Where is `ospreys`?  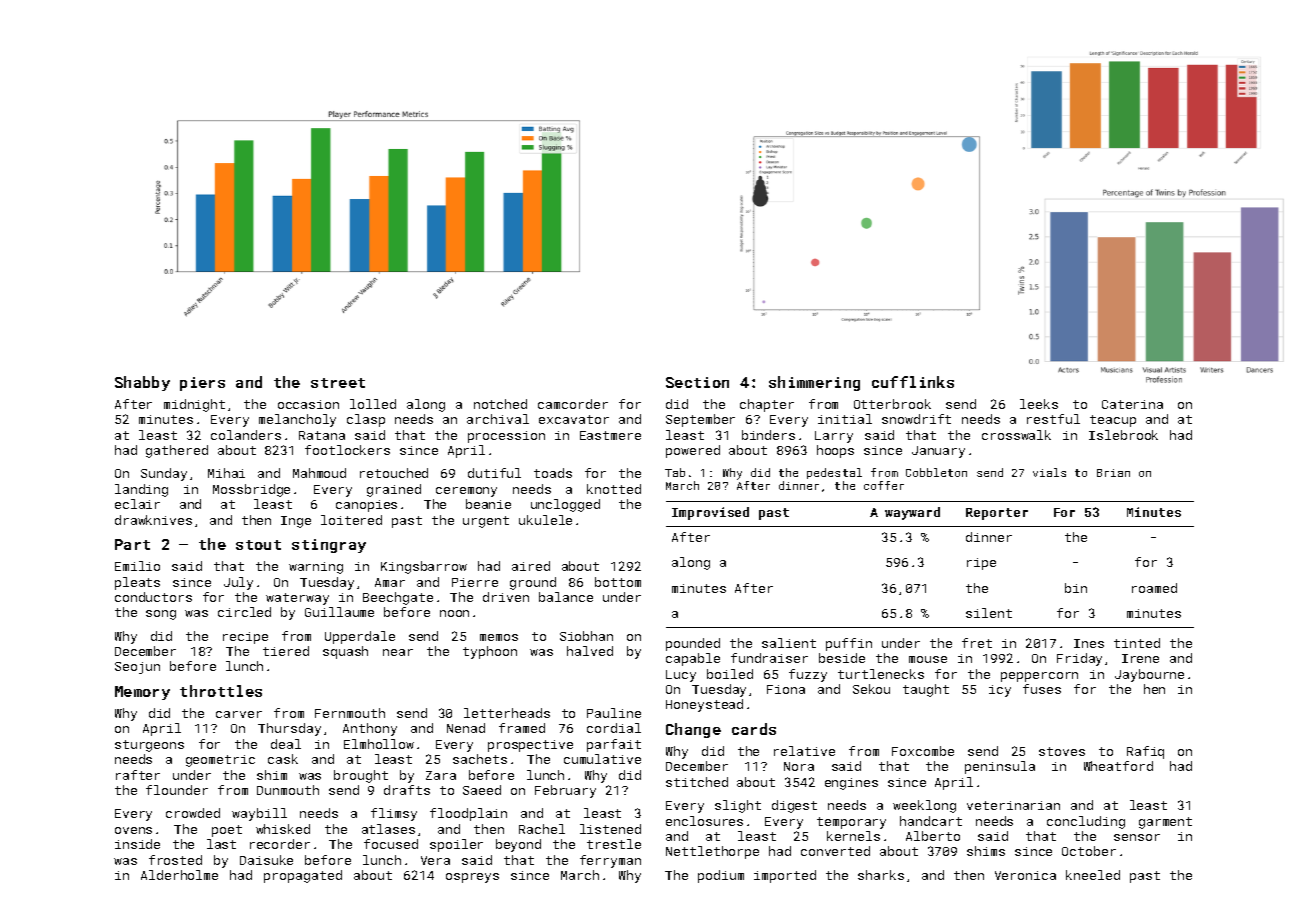 ospreys is located at coordinates (472, 878).
